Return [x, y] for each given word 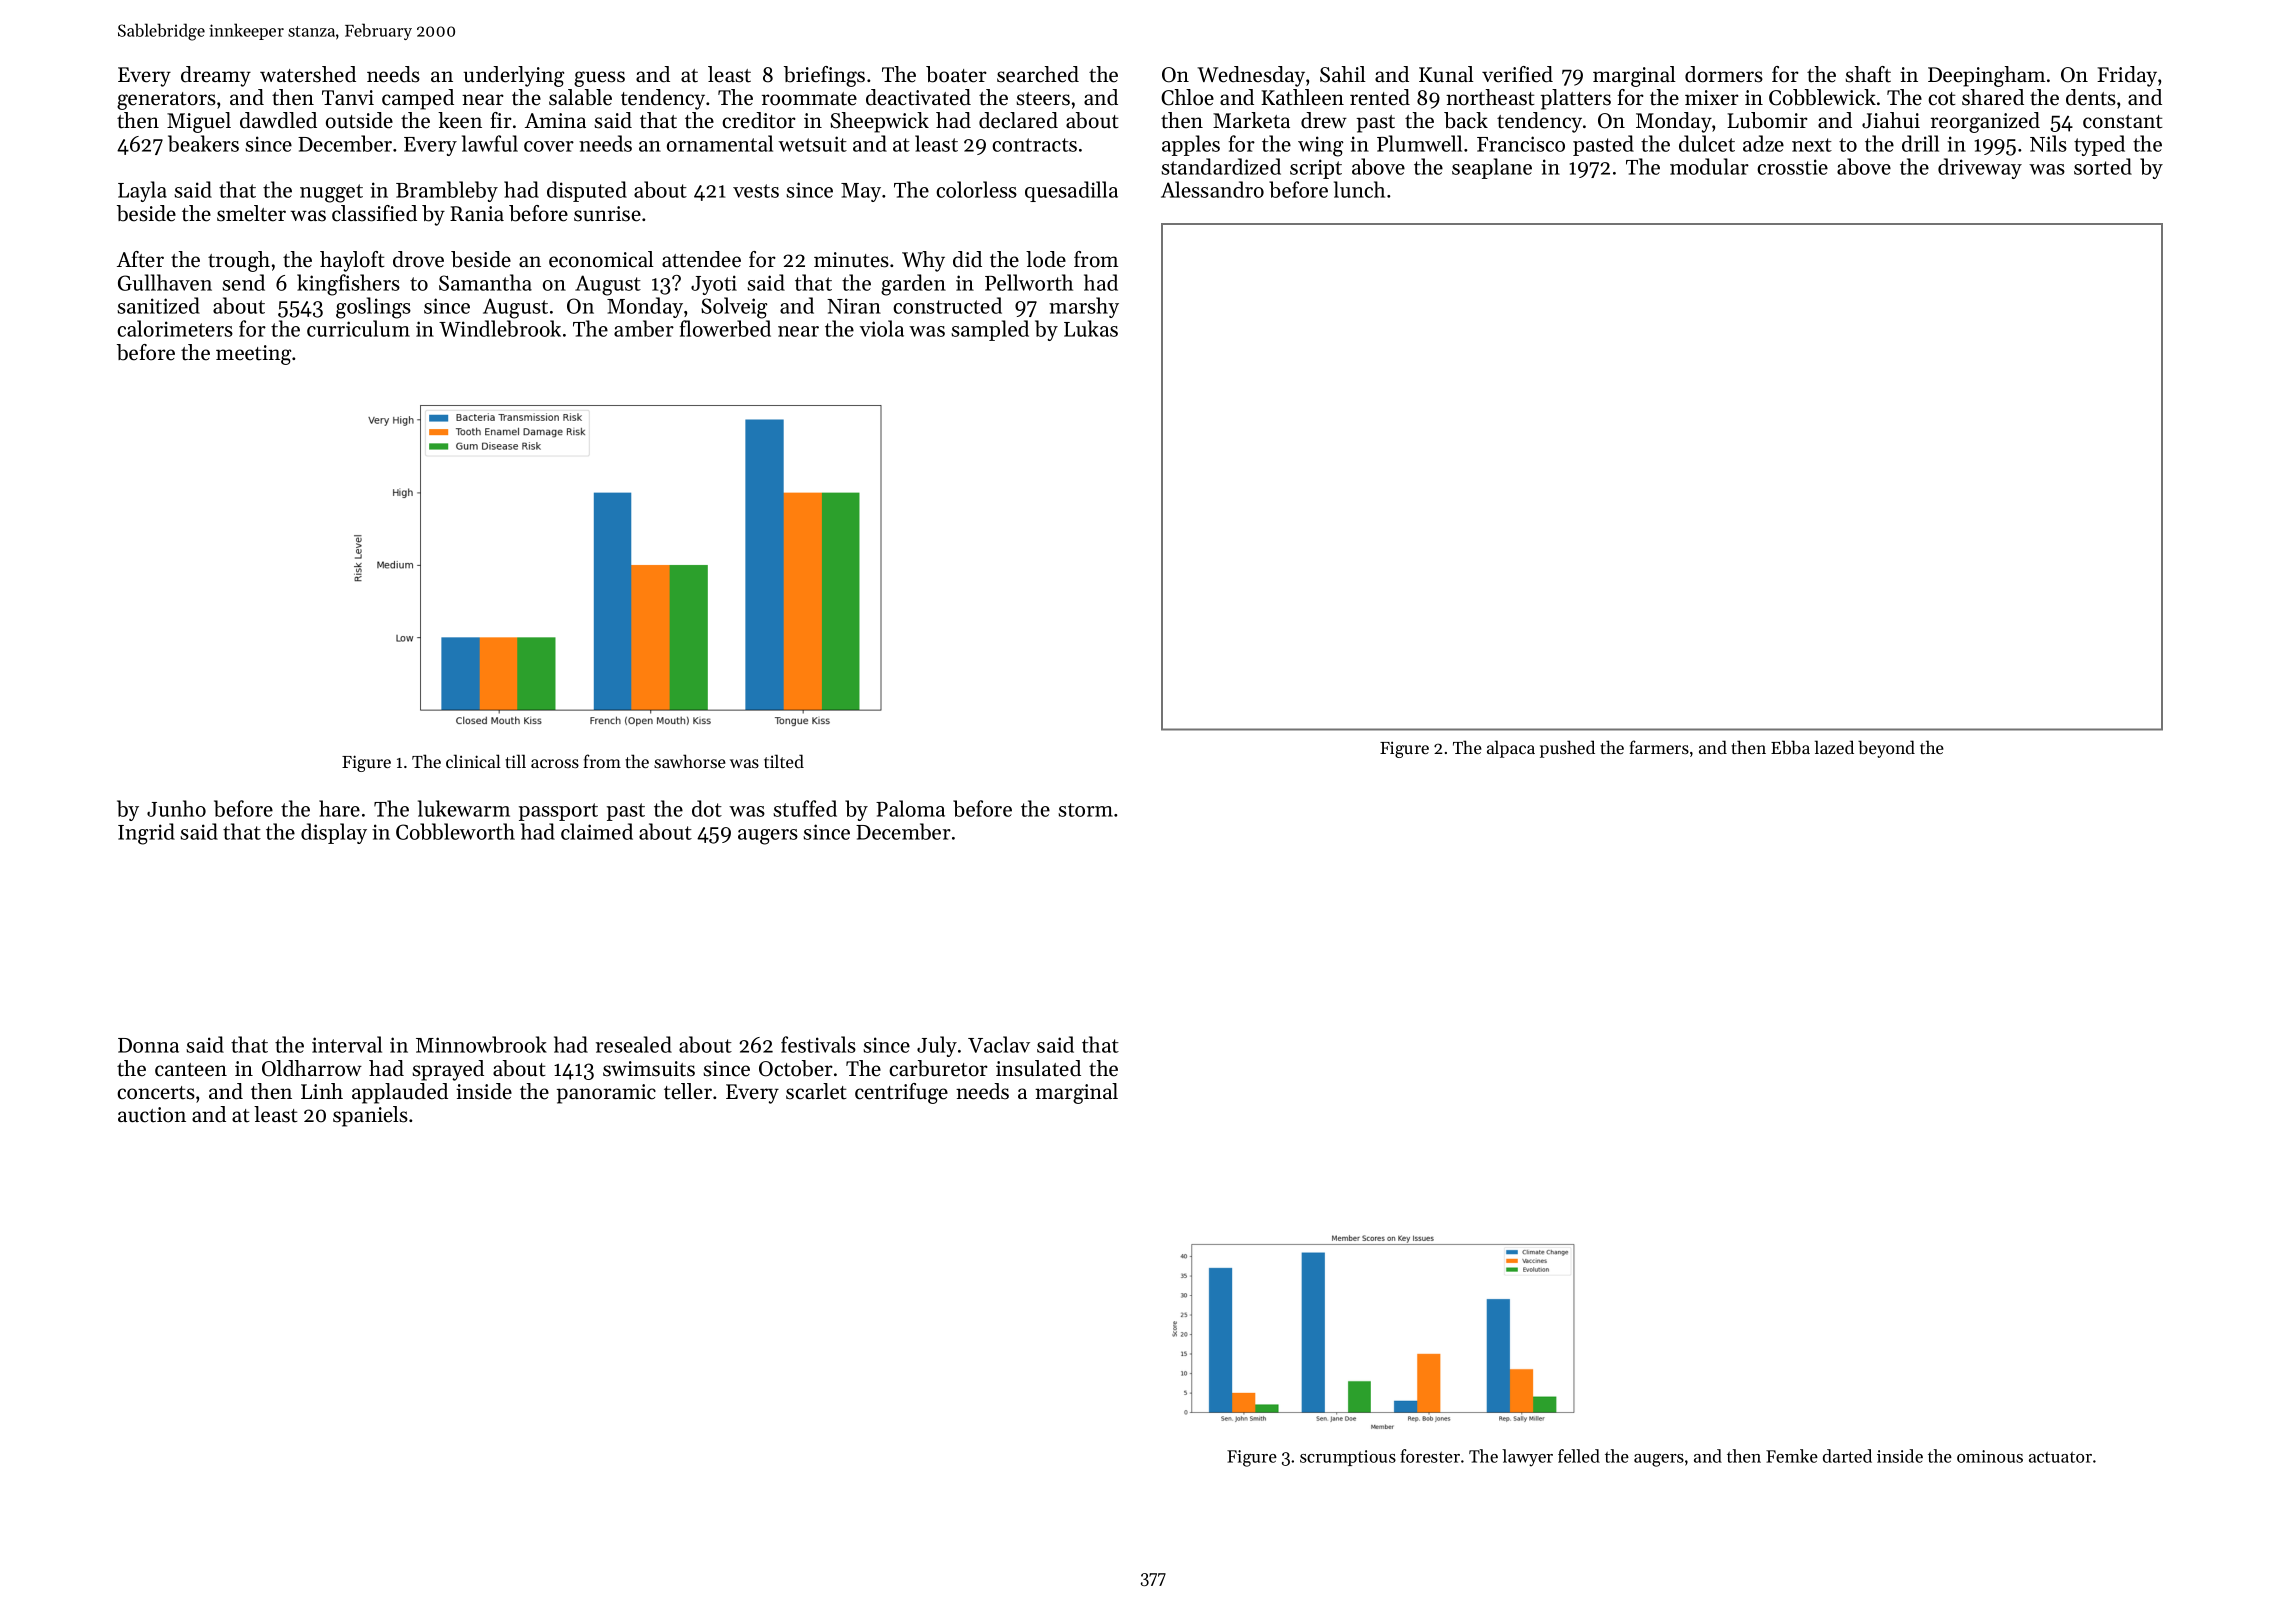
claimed [597, 831]
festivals [818, 1044]
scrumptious [1348, 1458]
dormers [1724, 74]
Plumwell [1419, 143]
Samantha [485, 282]
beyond [1886, 749]
